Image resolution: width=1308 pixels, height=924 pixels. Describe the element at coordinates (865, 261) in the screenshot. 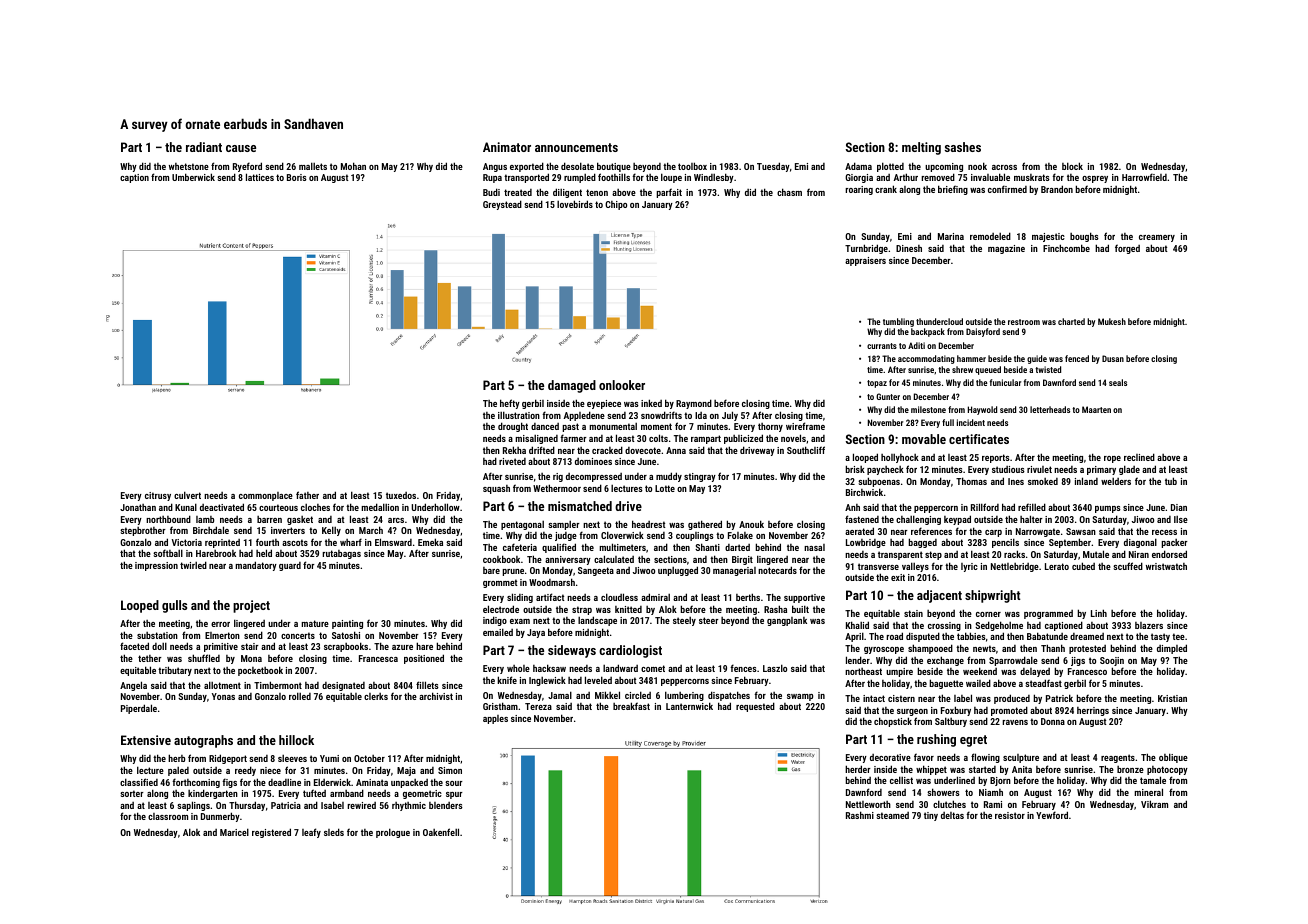

I see `appraisers` at that location.
